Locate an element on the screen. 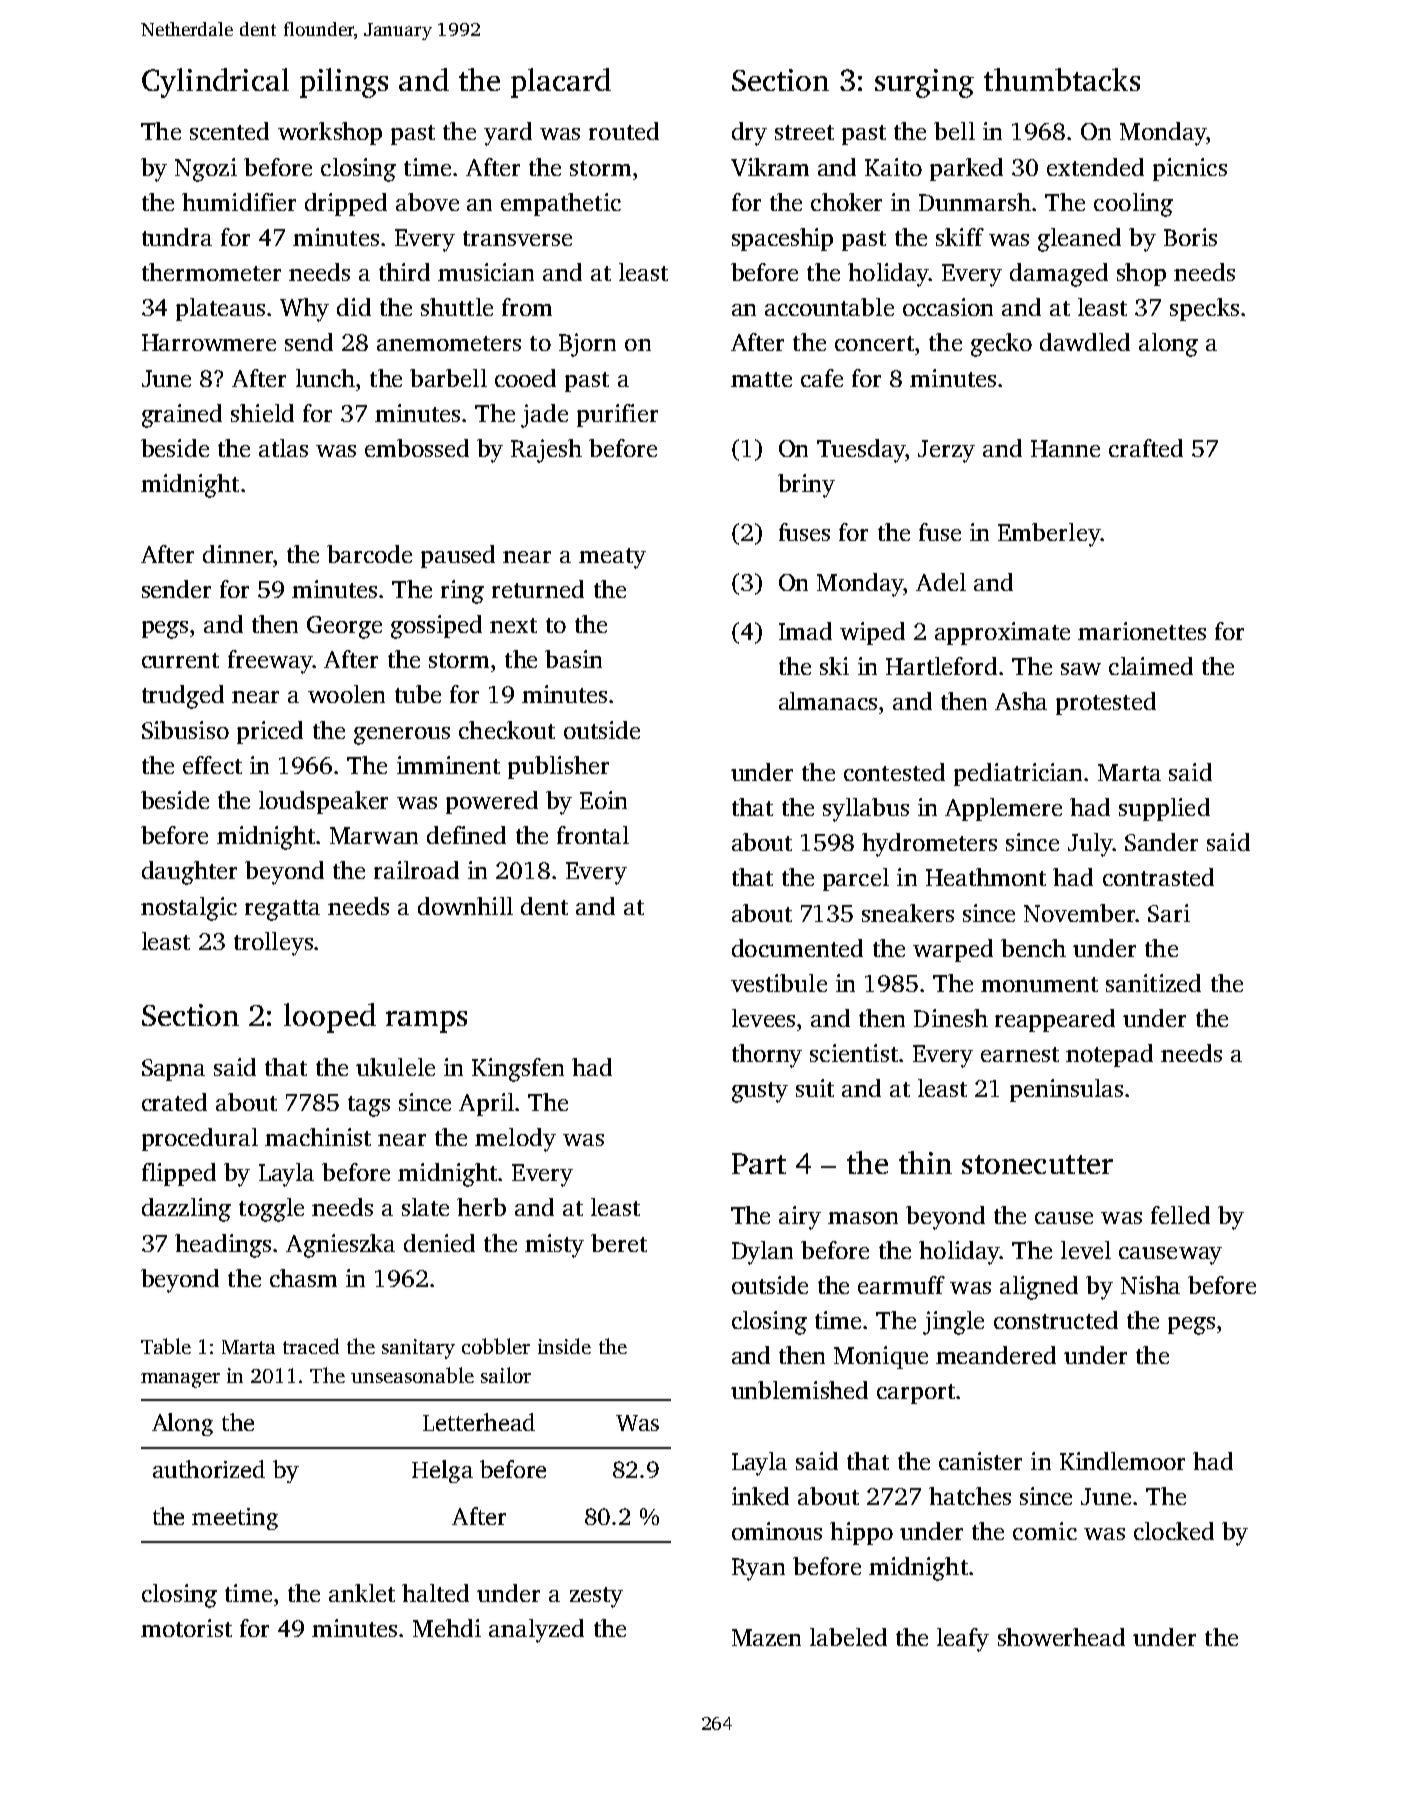 Image resolution: width=1401 pixels, height=1813 pixels. crafted is located at coordinates (1146, 448).
